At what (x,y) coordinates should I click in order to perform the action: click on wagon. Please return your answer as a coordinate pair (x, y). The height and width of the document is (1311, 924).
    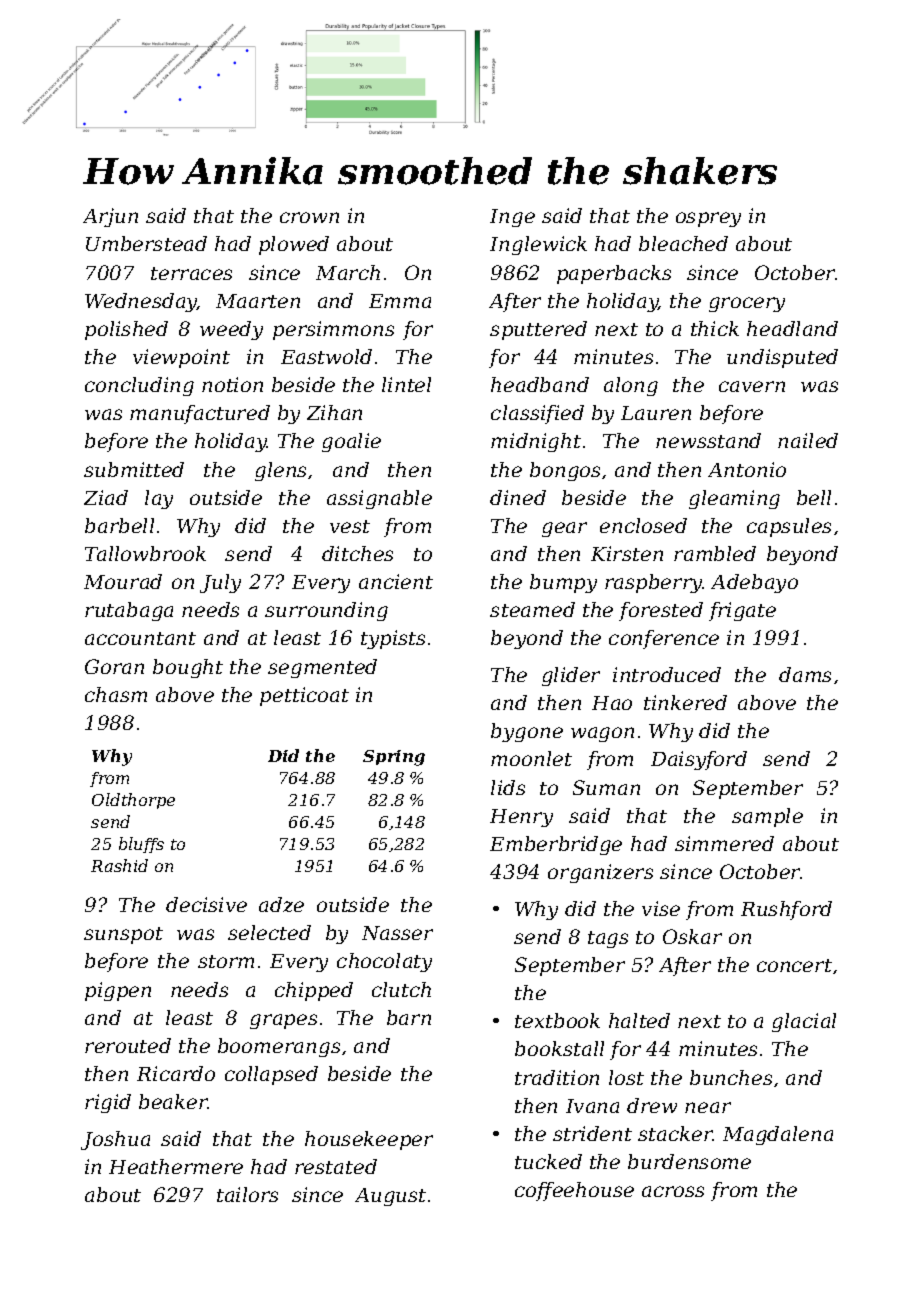
    Looking at the image, I should click on (602, 734).
